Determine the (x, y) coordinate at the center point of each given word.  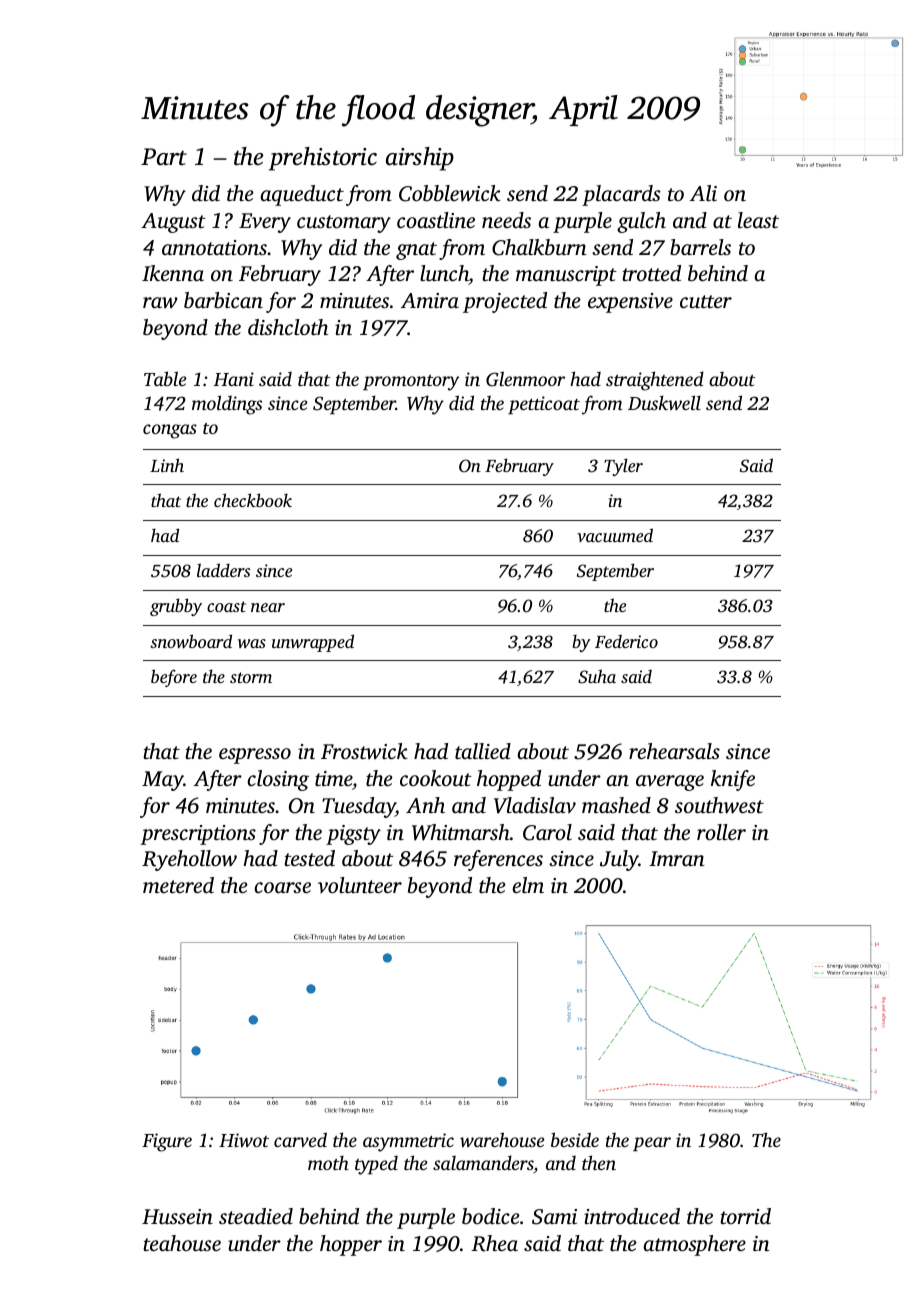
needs (506, 220)
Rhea (494, 1243)
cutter (706, 301)
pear (652, 1144)
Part (164, 157)
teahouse (182, 1243)
